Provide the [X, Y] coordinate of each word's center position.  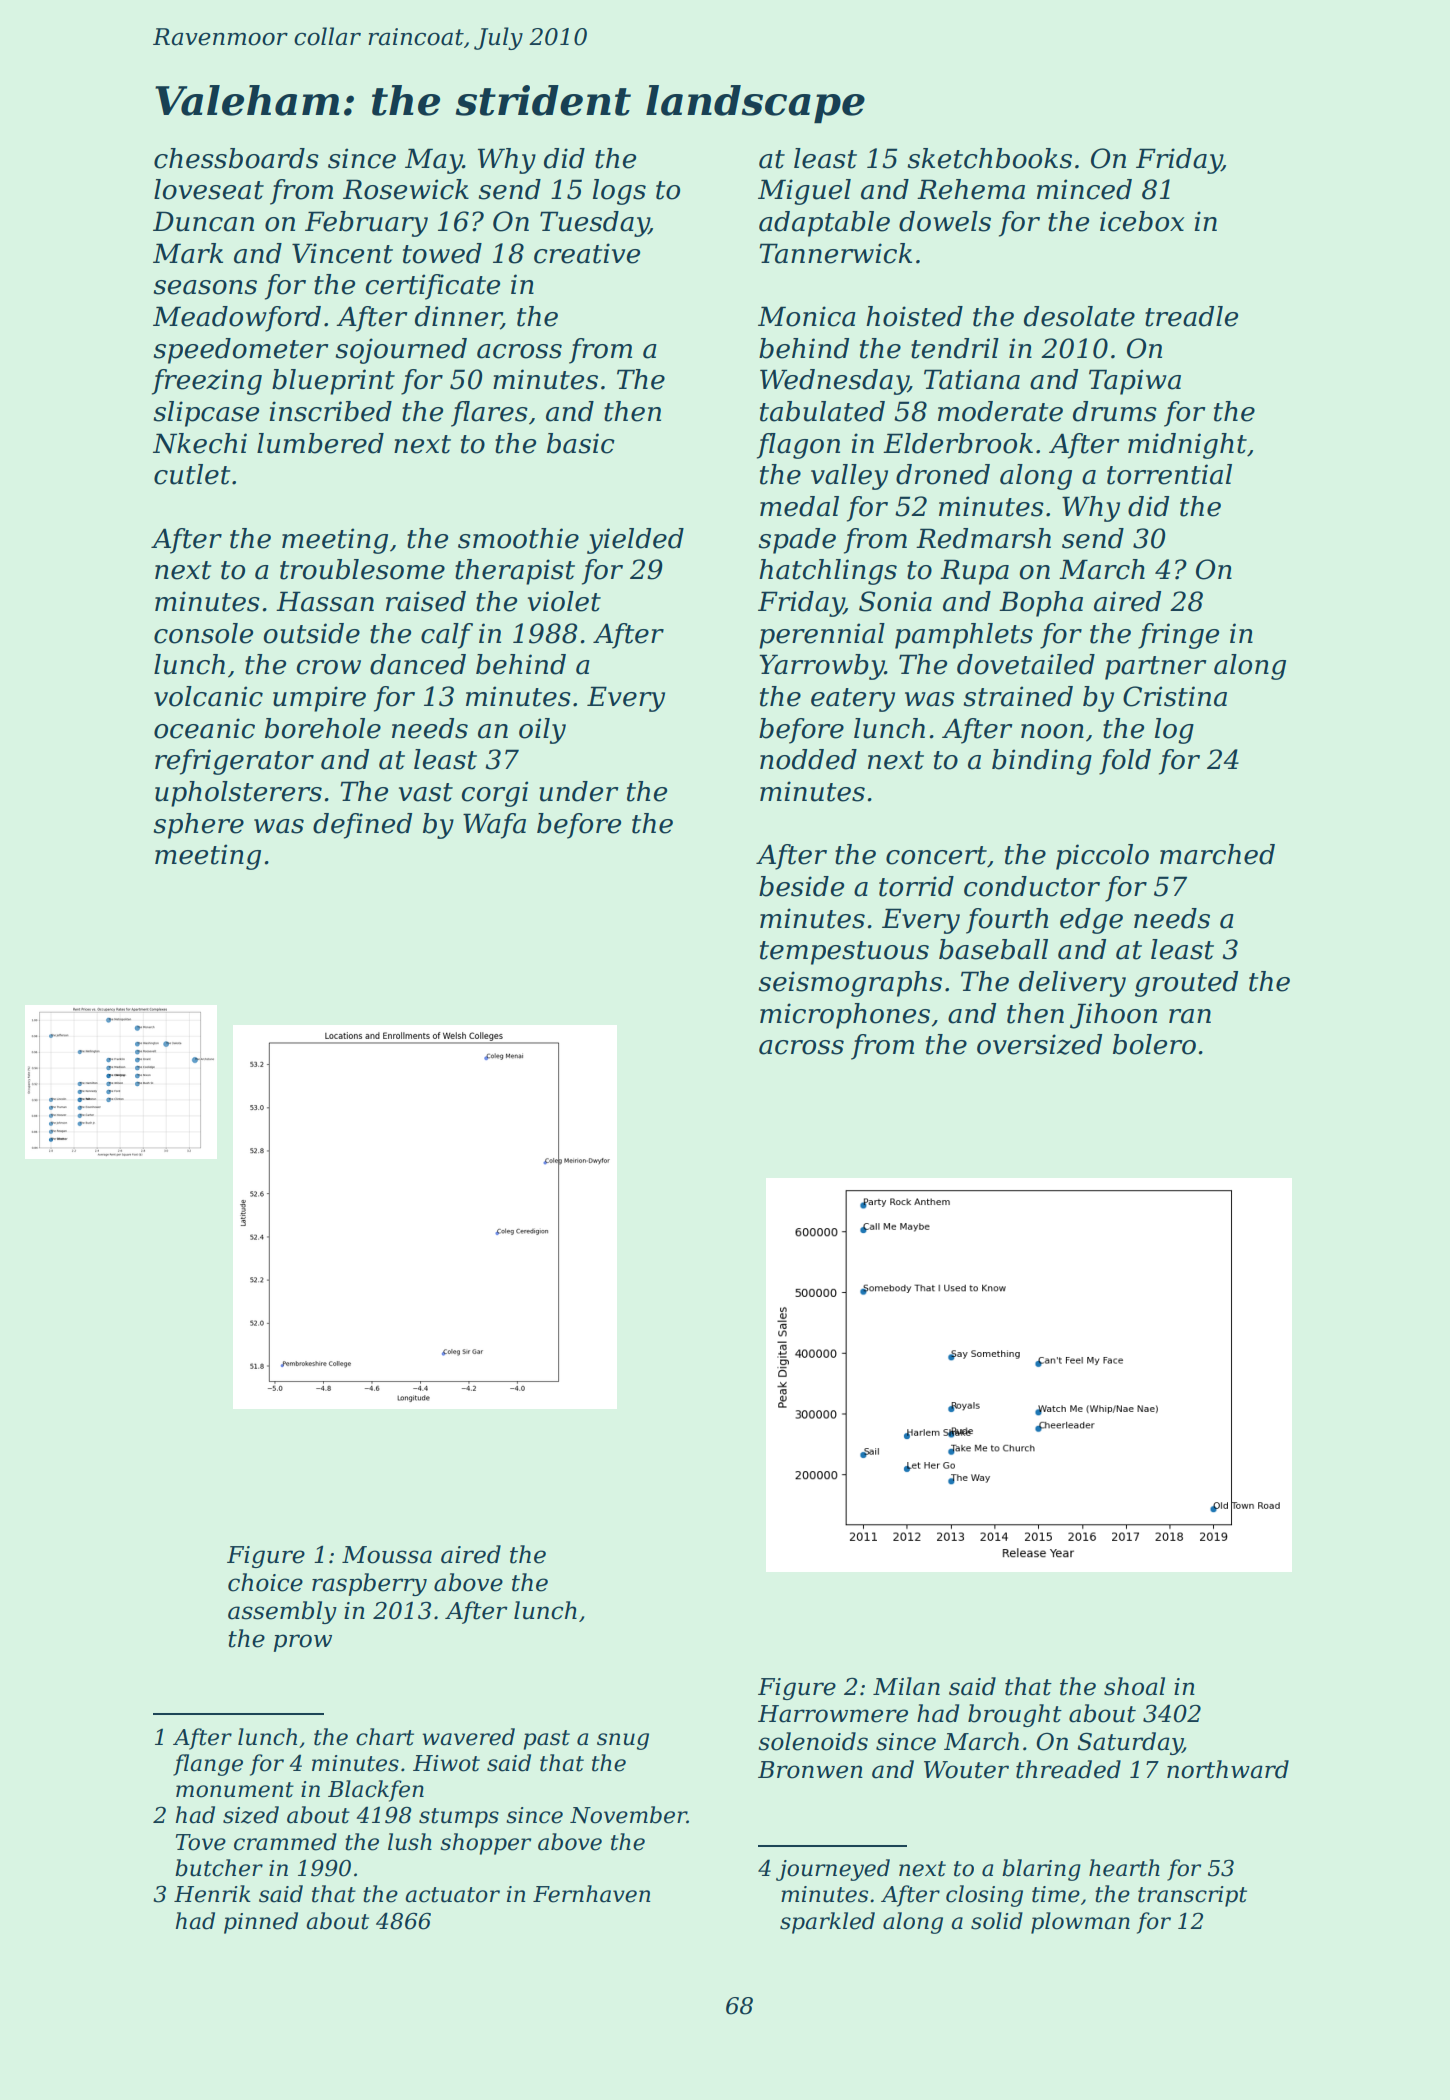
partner [1156, 668]
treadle [1191, 316]
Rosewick [406, 189]
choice [265, 1582]
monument [235, 1790]
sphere [199, 826]
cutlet [192, 474]
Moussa [387, 1555]
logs [619, 192]
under [579, 791]
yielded [635, 541]
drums [1115, 411]
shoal [1134, 1686]
